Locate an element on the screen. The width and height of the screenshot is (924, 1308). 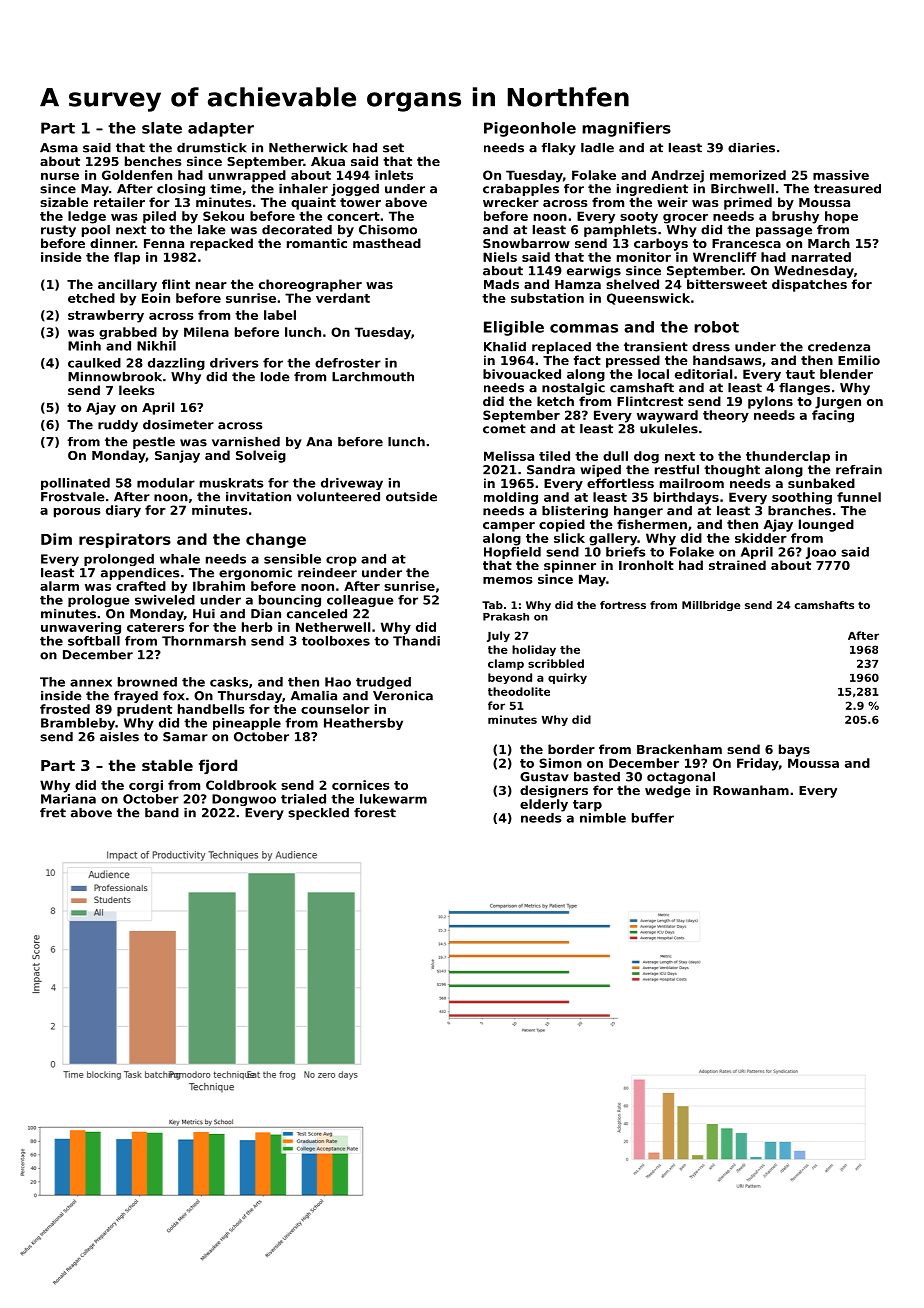
band is located at coordinates (162, 813).
